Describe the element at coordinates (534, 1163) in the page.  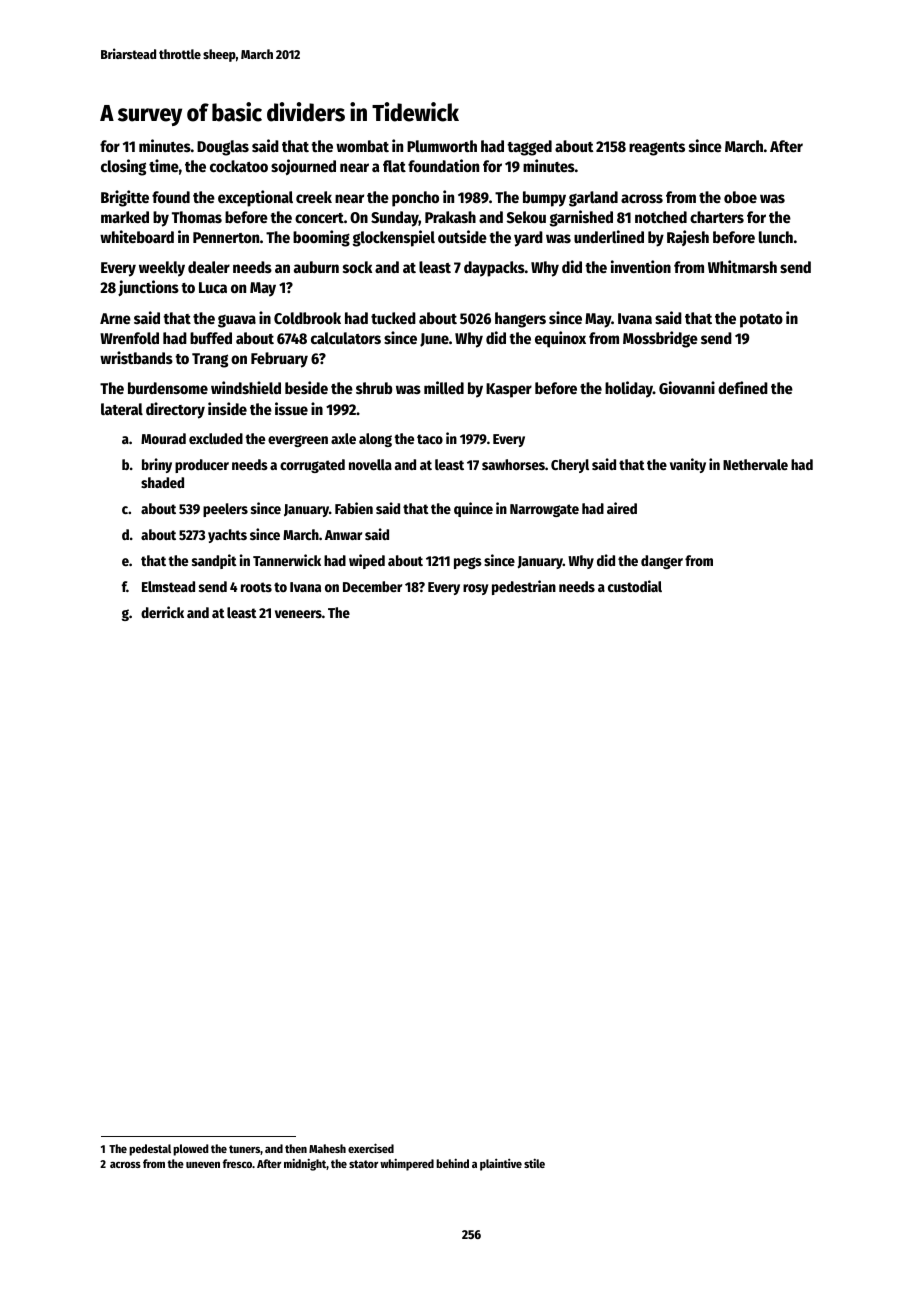
I see `stile` at that location.
